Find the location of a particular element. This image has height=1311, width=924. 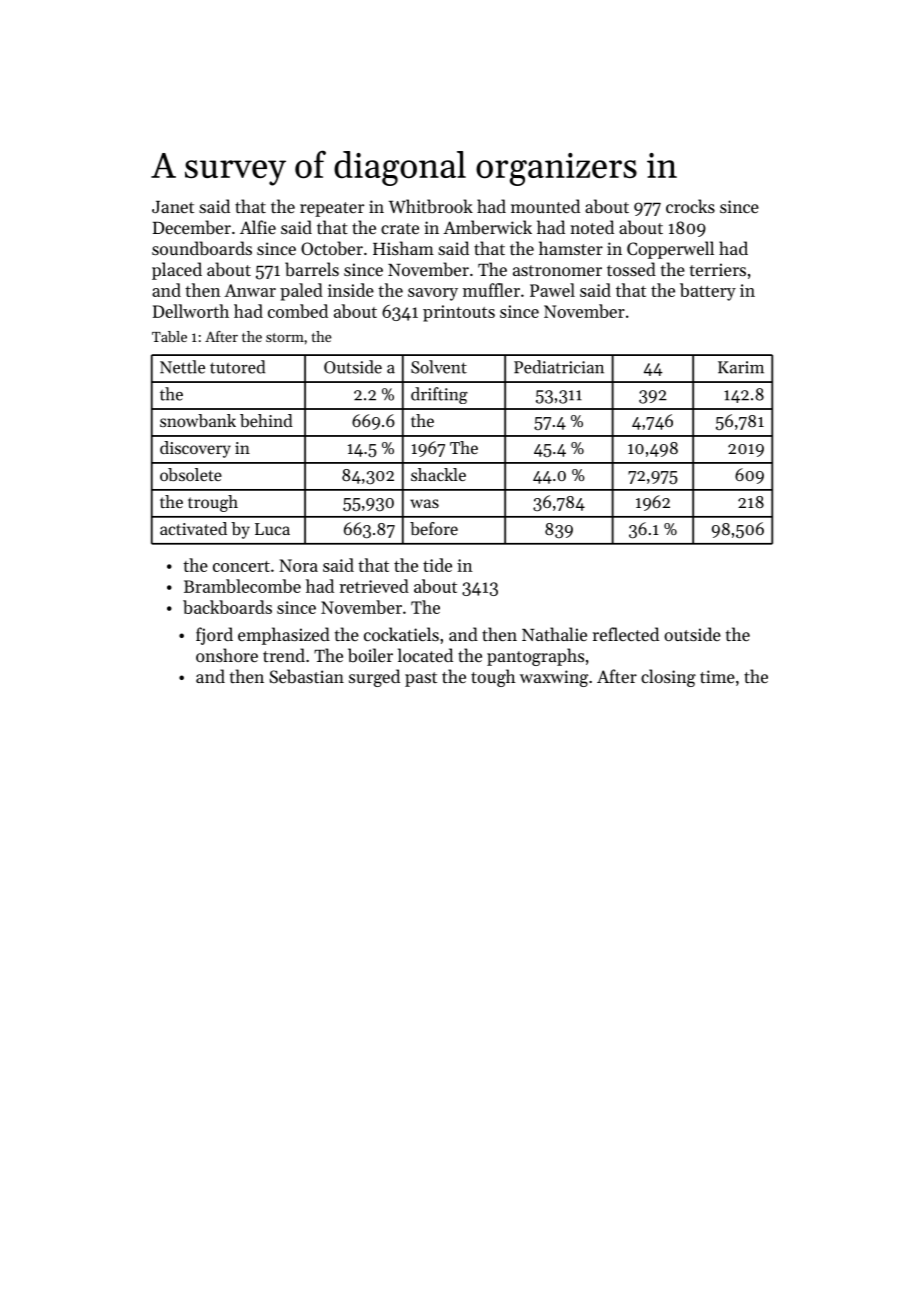

Karim is located at coordinates (741, 367).
